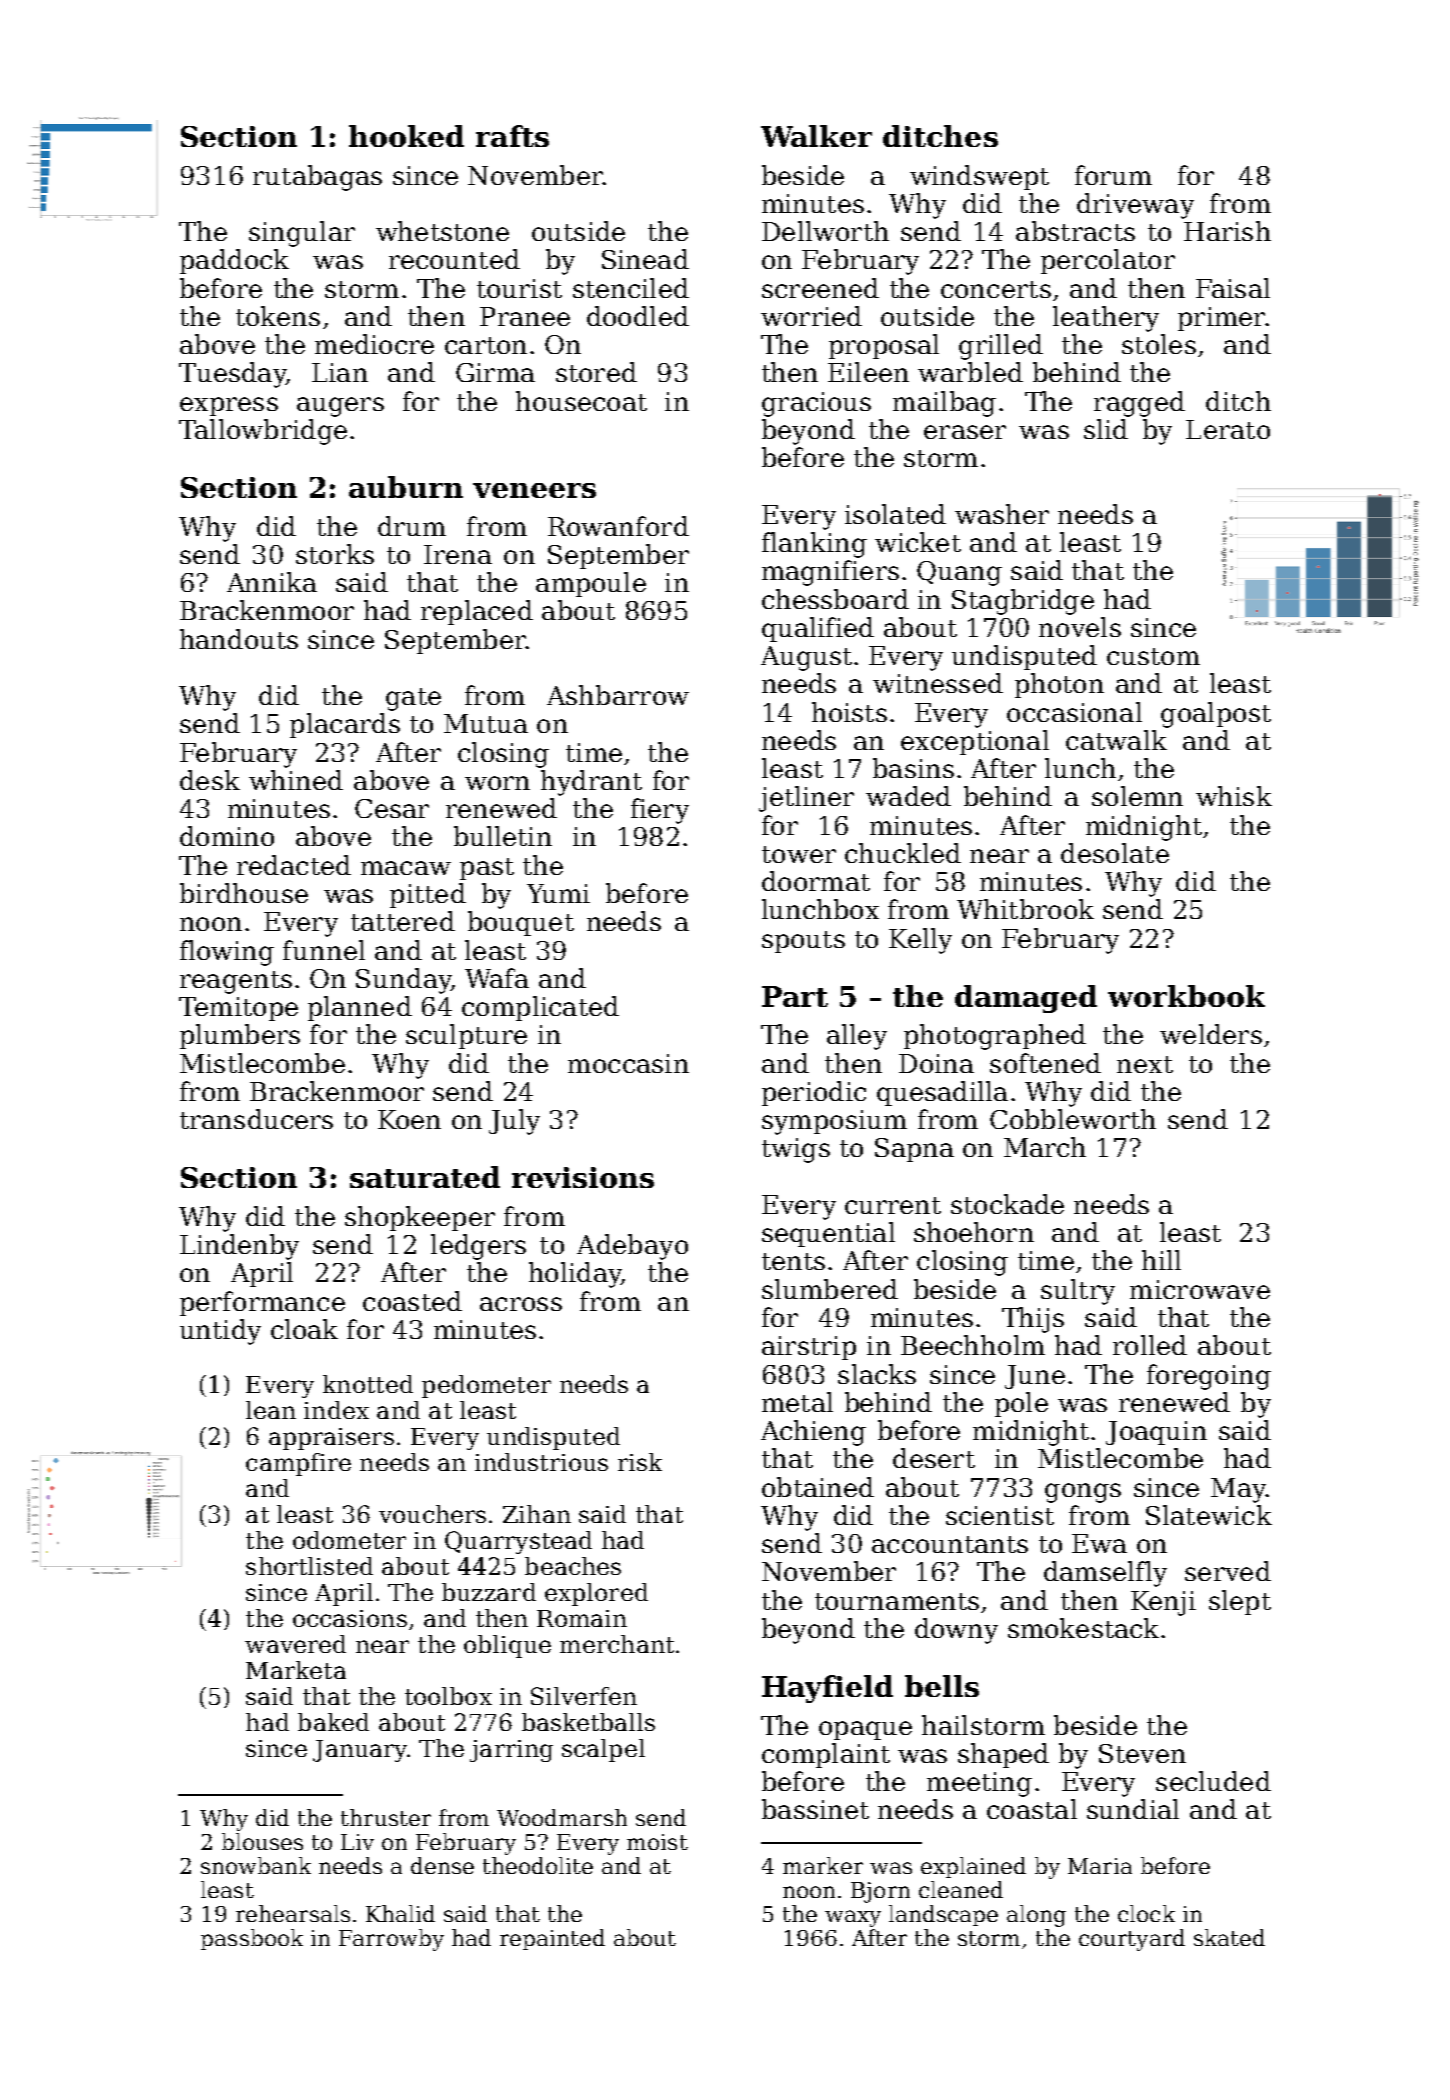  What do you see at coordinates (816, 136) in the document?
I see `Walker` at bounding box center [816, 136].
